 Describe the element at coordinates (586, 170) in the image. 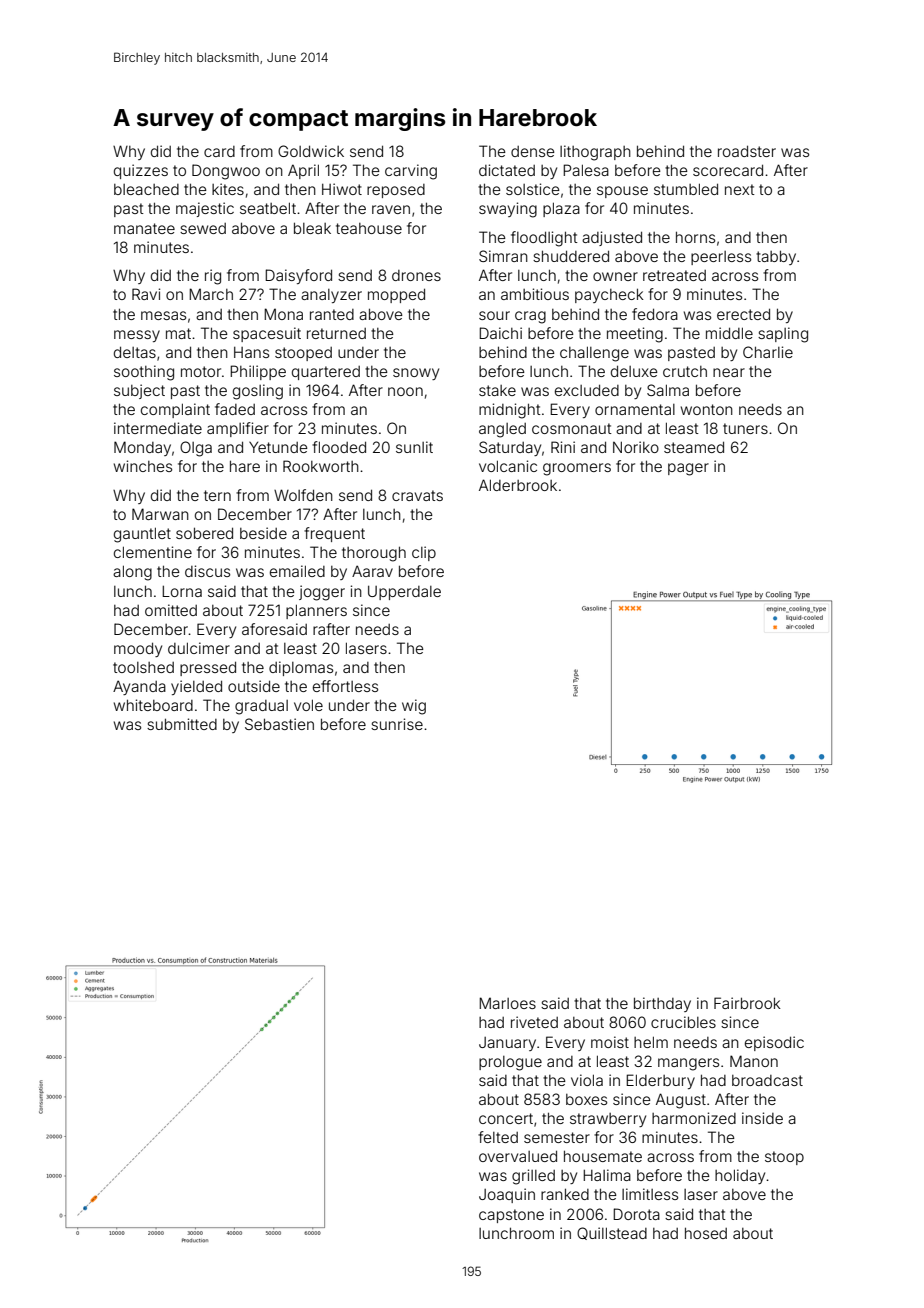

I see `Palesa` at that location.
